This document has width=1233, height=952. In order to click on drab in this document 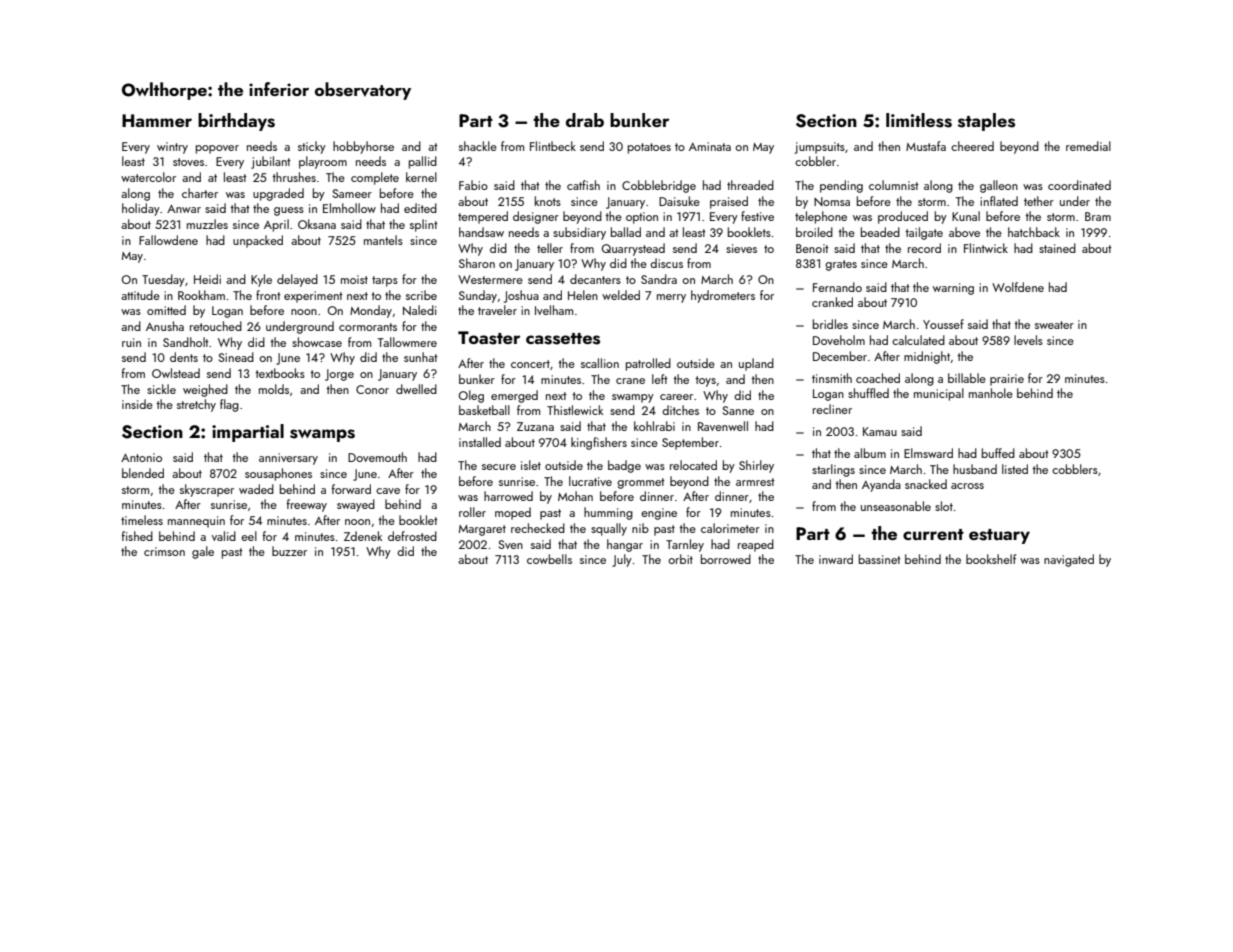, I will do `click(585, 120)`.
